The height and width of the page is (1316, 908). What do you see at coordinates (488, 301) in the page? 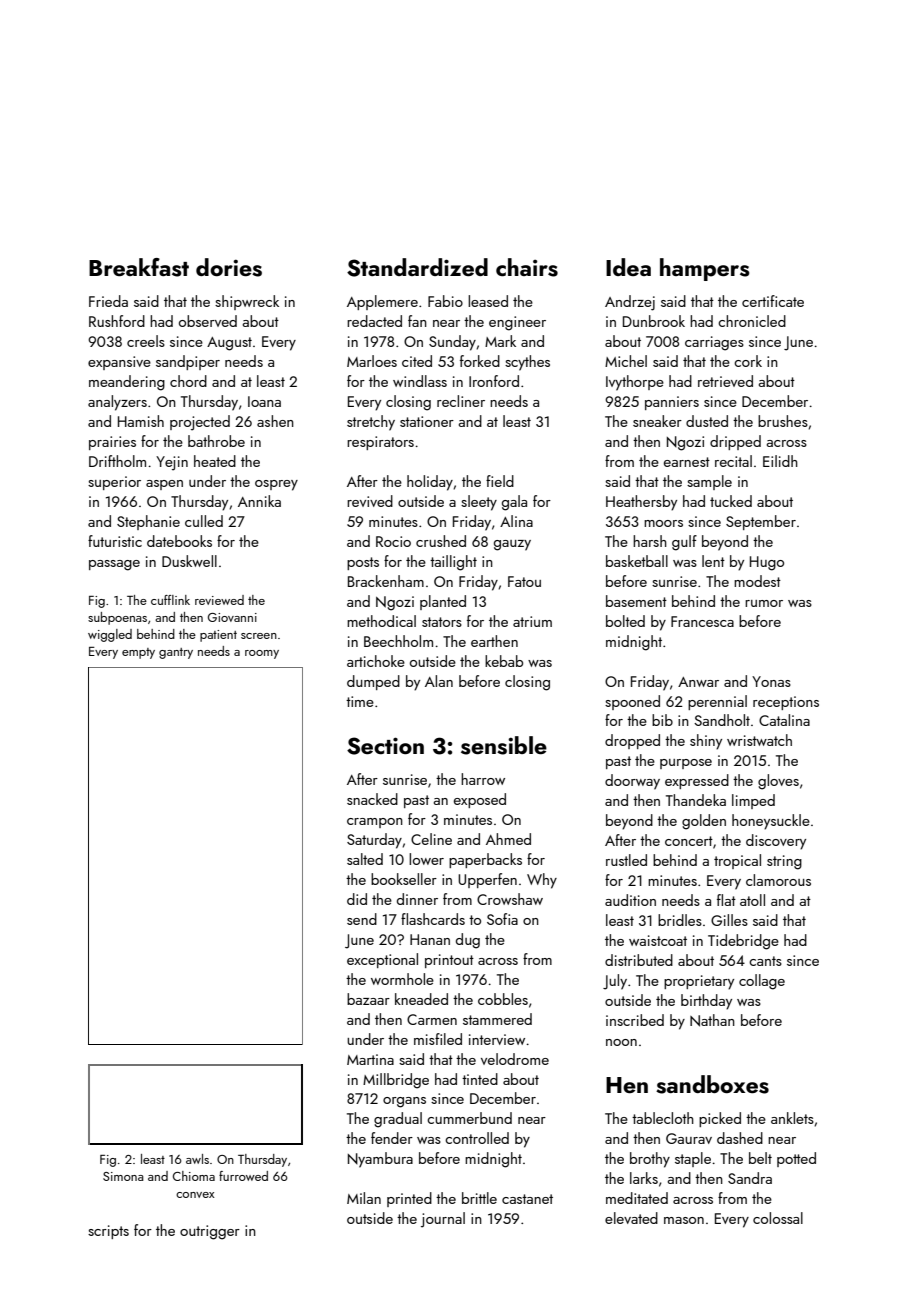
I see `leased` at bounding box center [488, 301].
